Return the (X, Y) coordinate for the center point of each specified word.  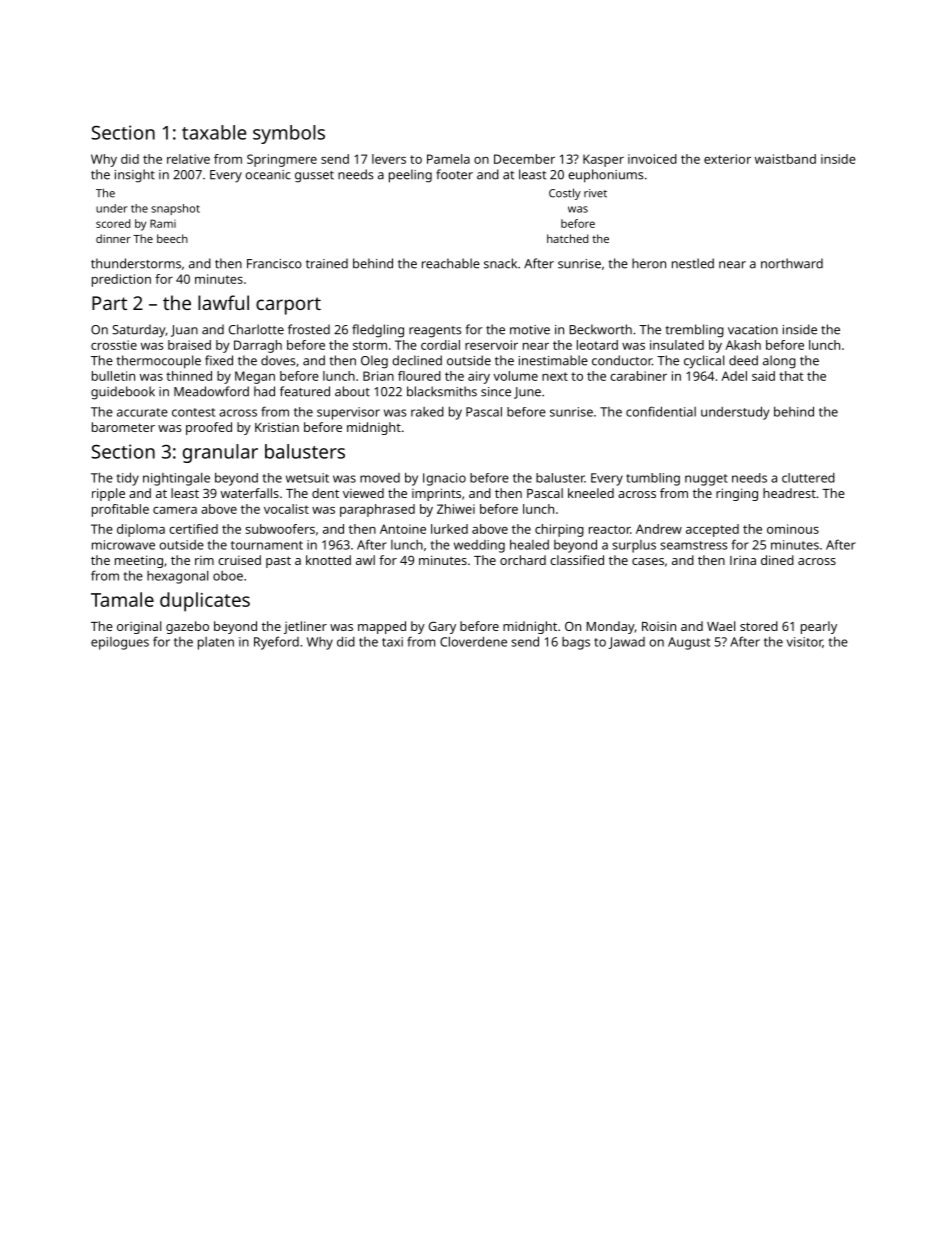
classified (577, 560)
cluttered (808, 478)
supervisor (348, 413)
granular (220, 453)
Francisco (274, 264)
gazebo (187, 627)
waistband (785, 159)
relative (188, 159)
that (791, 376)
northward (792, 263)
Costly (565, 194)
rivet (595, 193)
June (527, 393)
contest (193, 412)
